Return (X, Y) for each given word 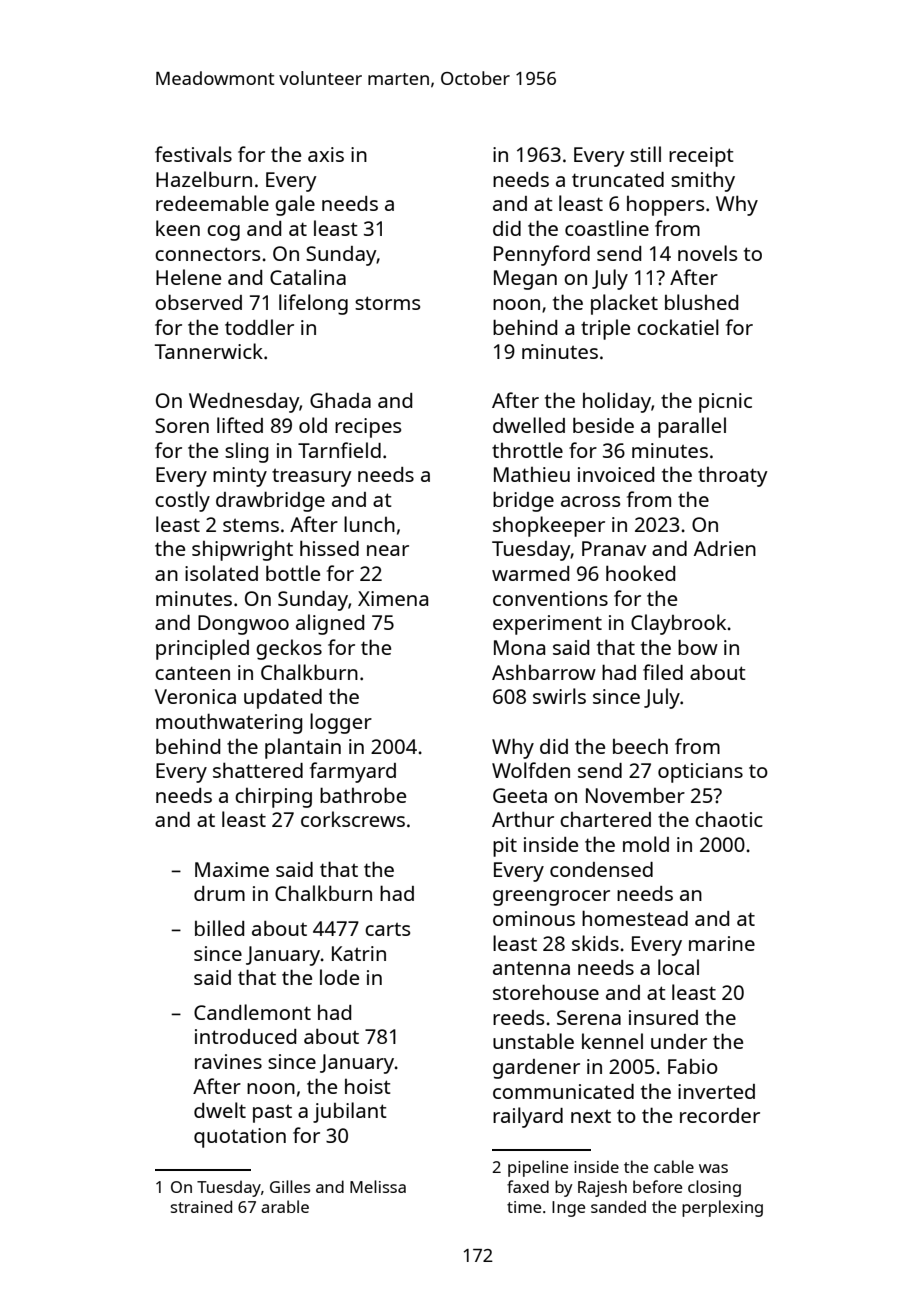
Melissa (378, 1186)
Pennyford (542, 255)
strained (201, 1206)
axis (326, 154)
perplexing (722, 1208)
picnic (725, 403)
